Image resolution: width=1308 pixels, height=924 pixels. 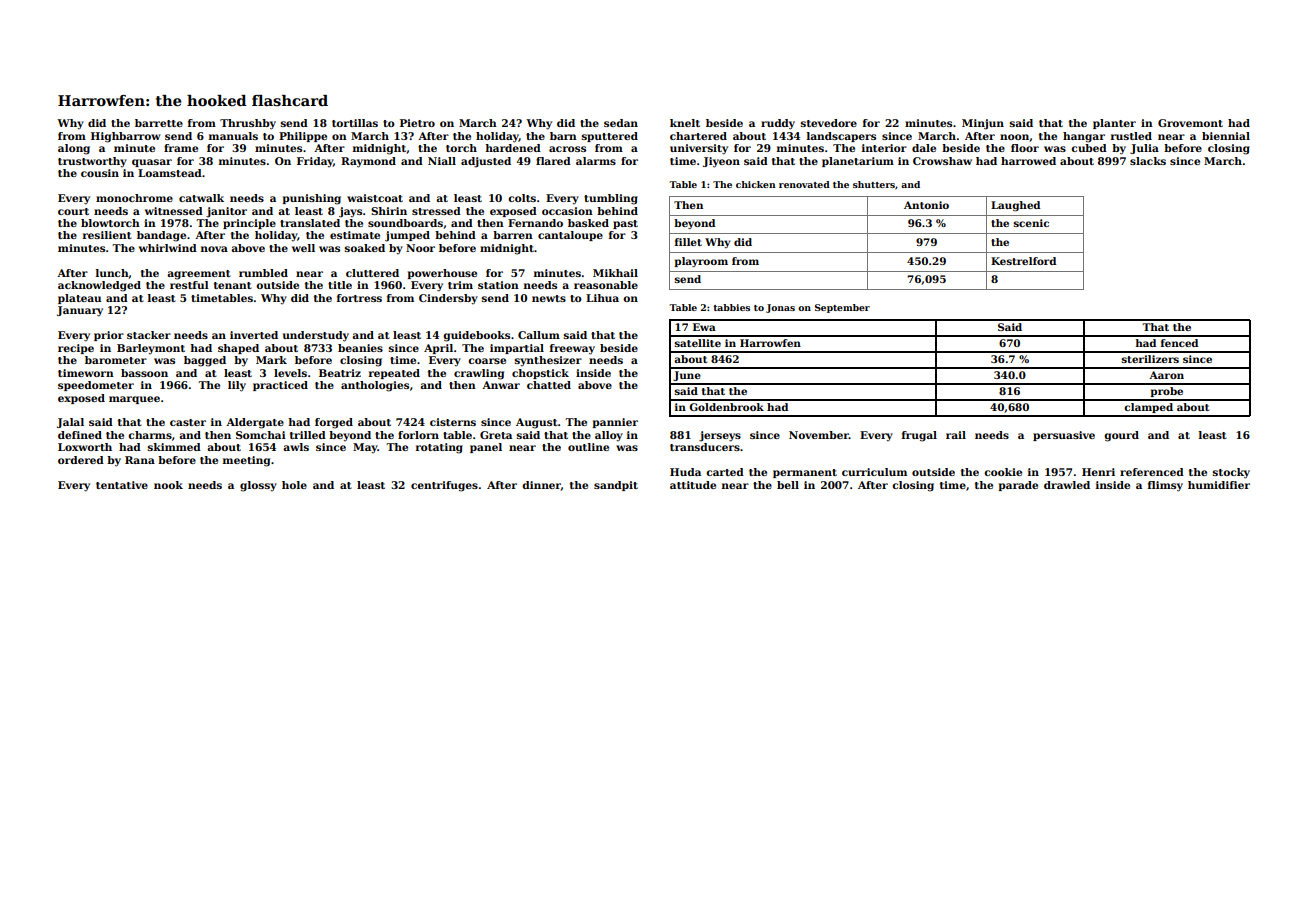 I want to click on lunch, so click(x=112, y=274).
